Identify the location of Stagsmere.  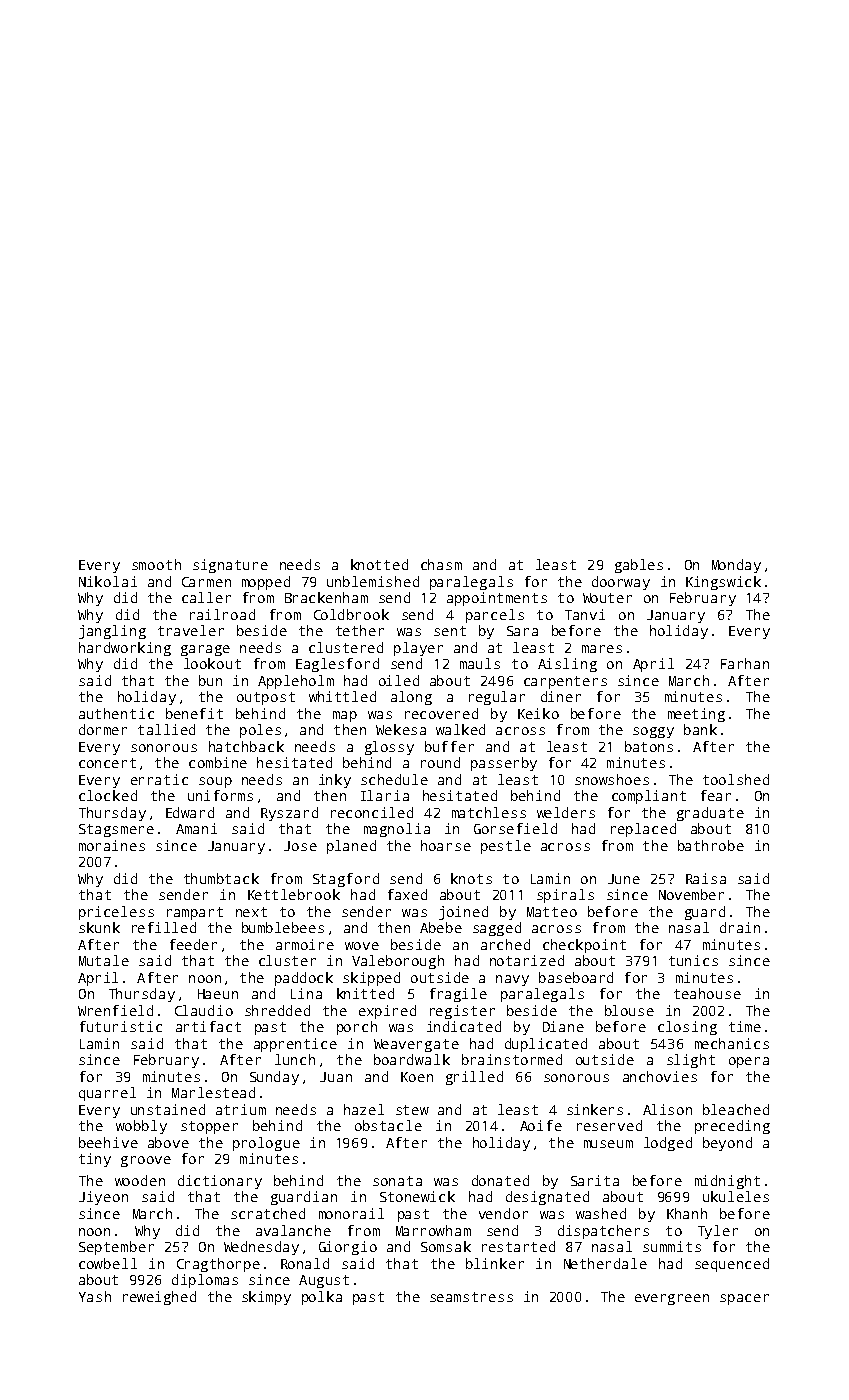
(116, 830).
